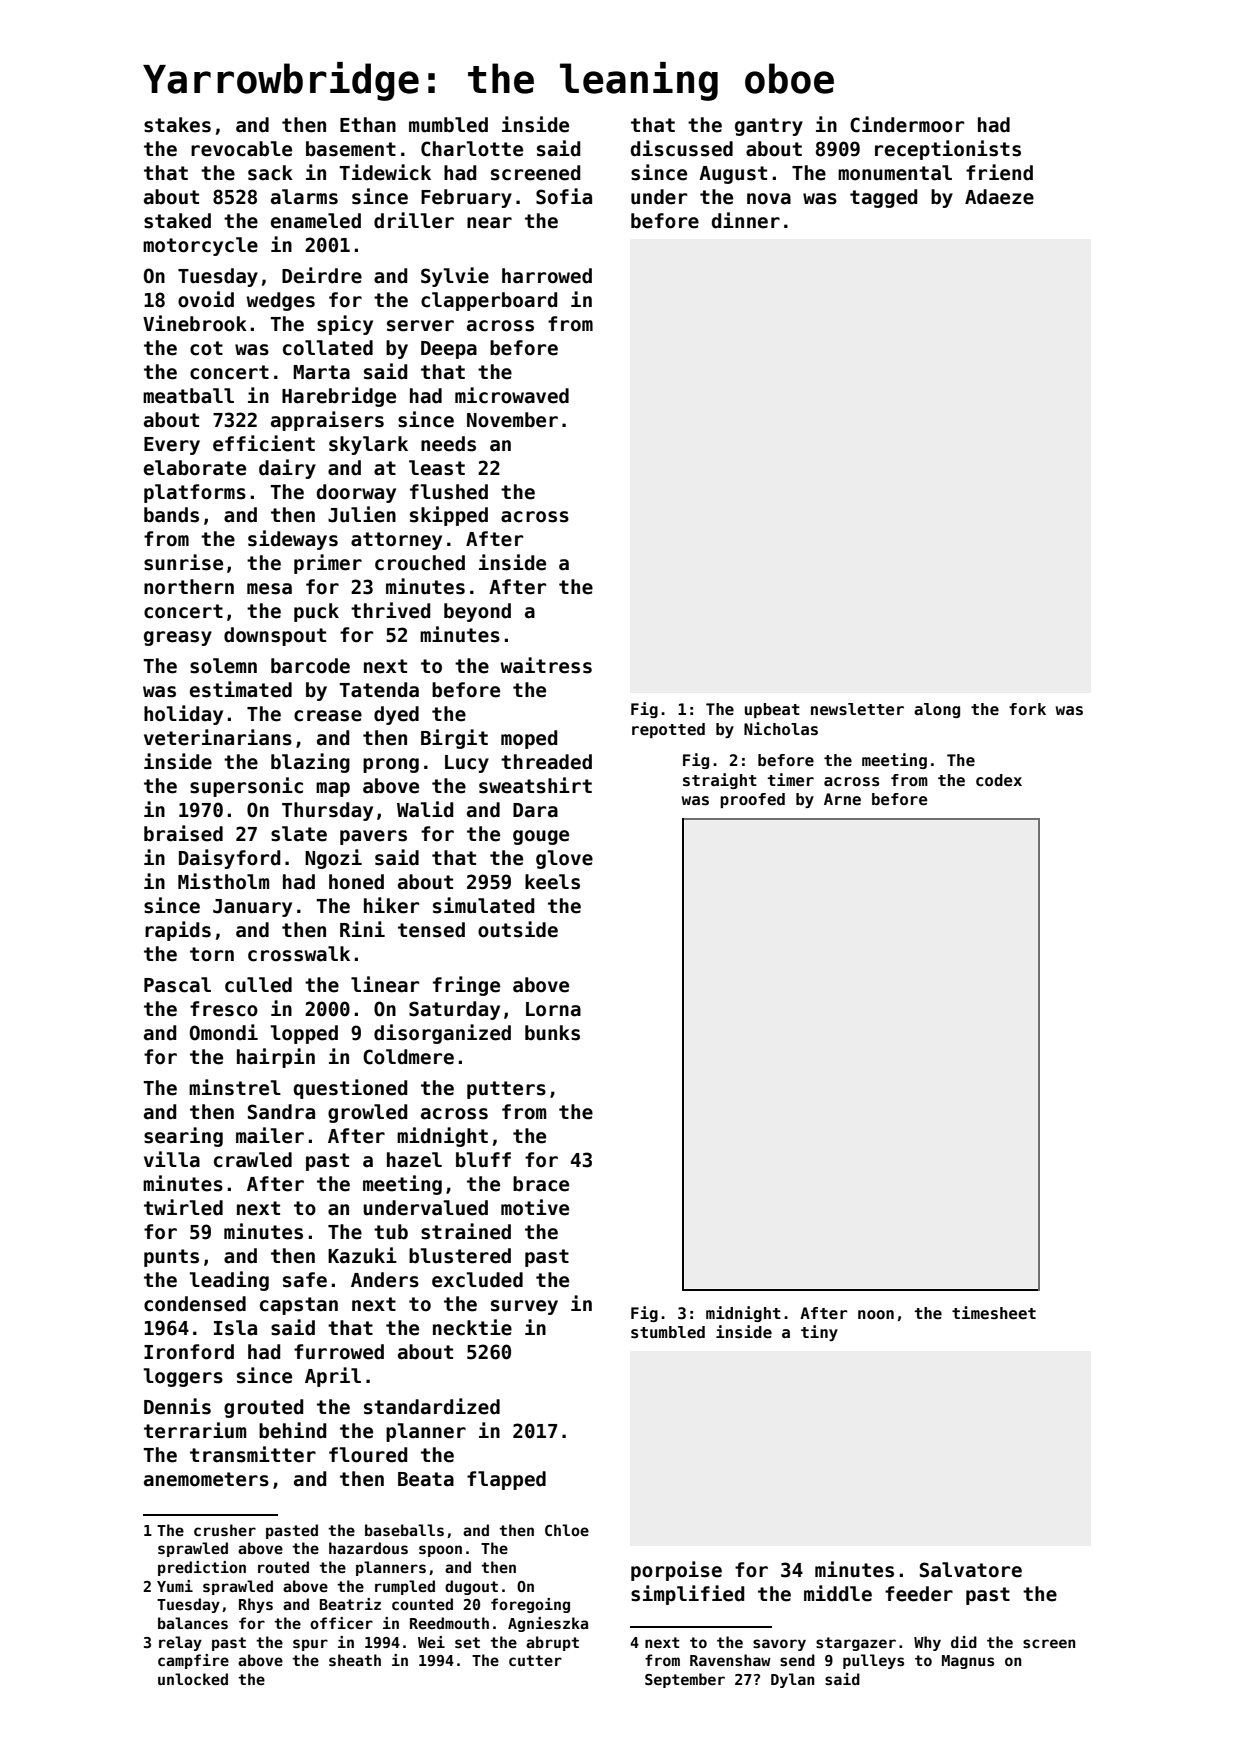 Image resolution: width=1234 pixels, height=1745 pixels. I want to click on fork, so click(1027, 709).
